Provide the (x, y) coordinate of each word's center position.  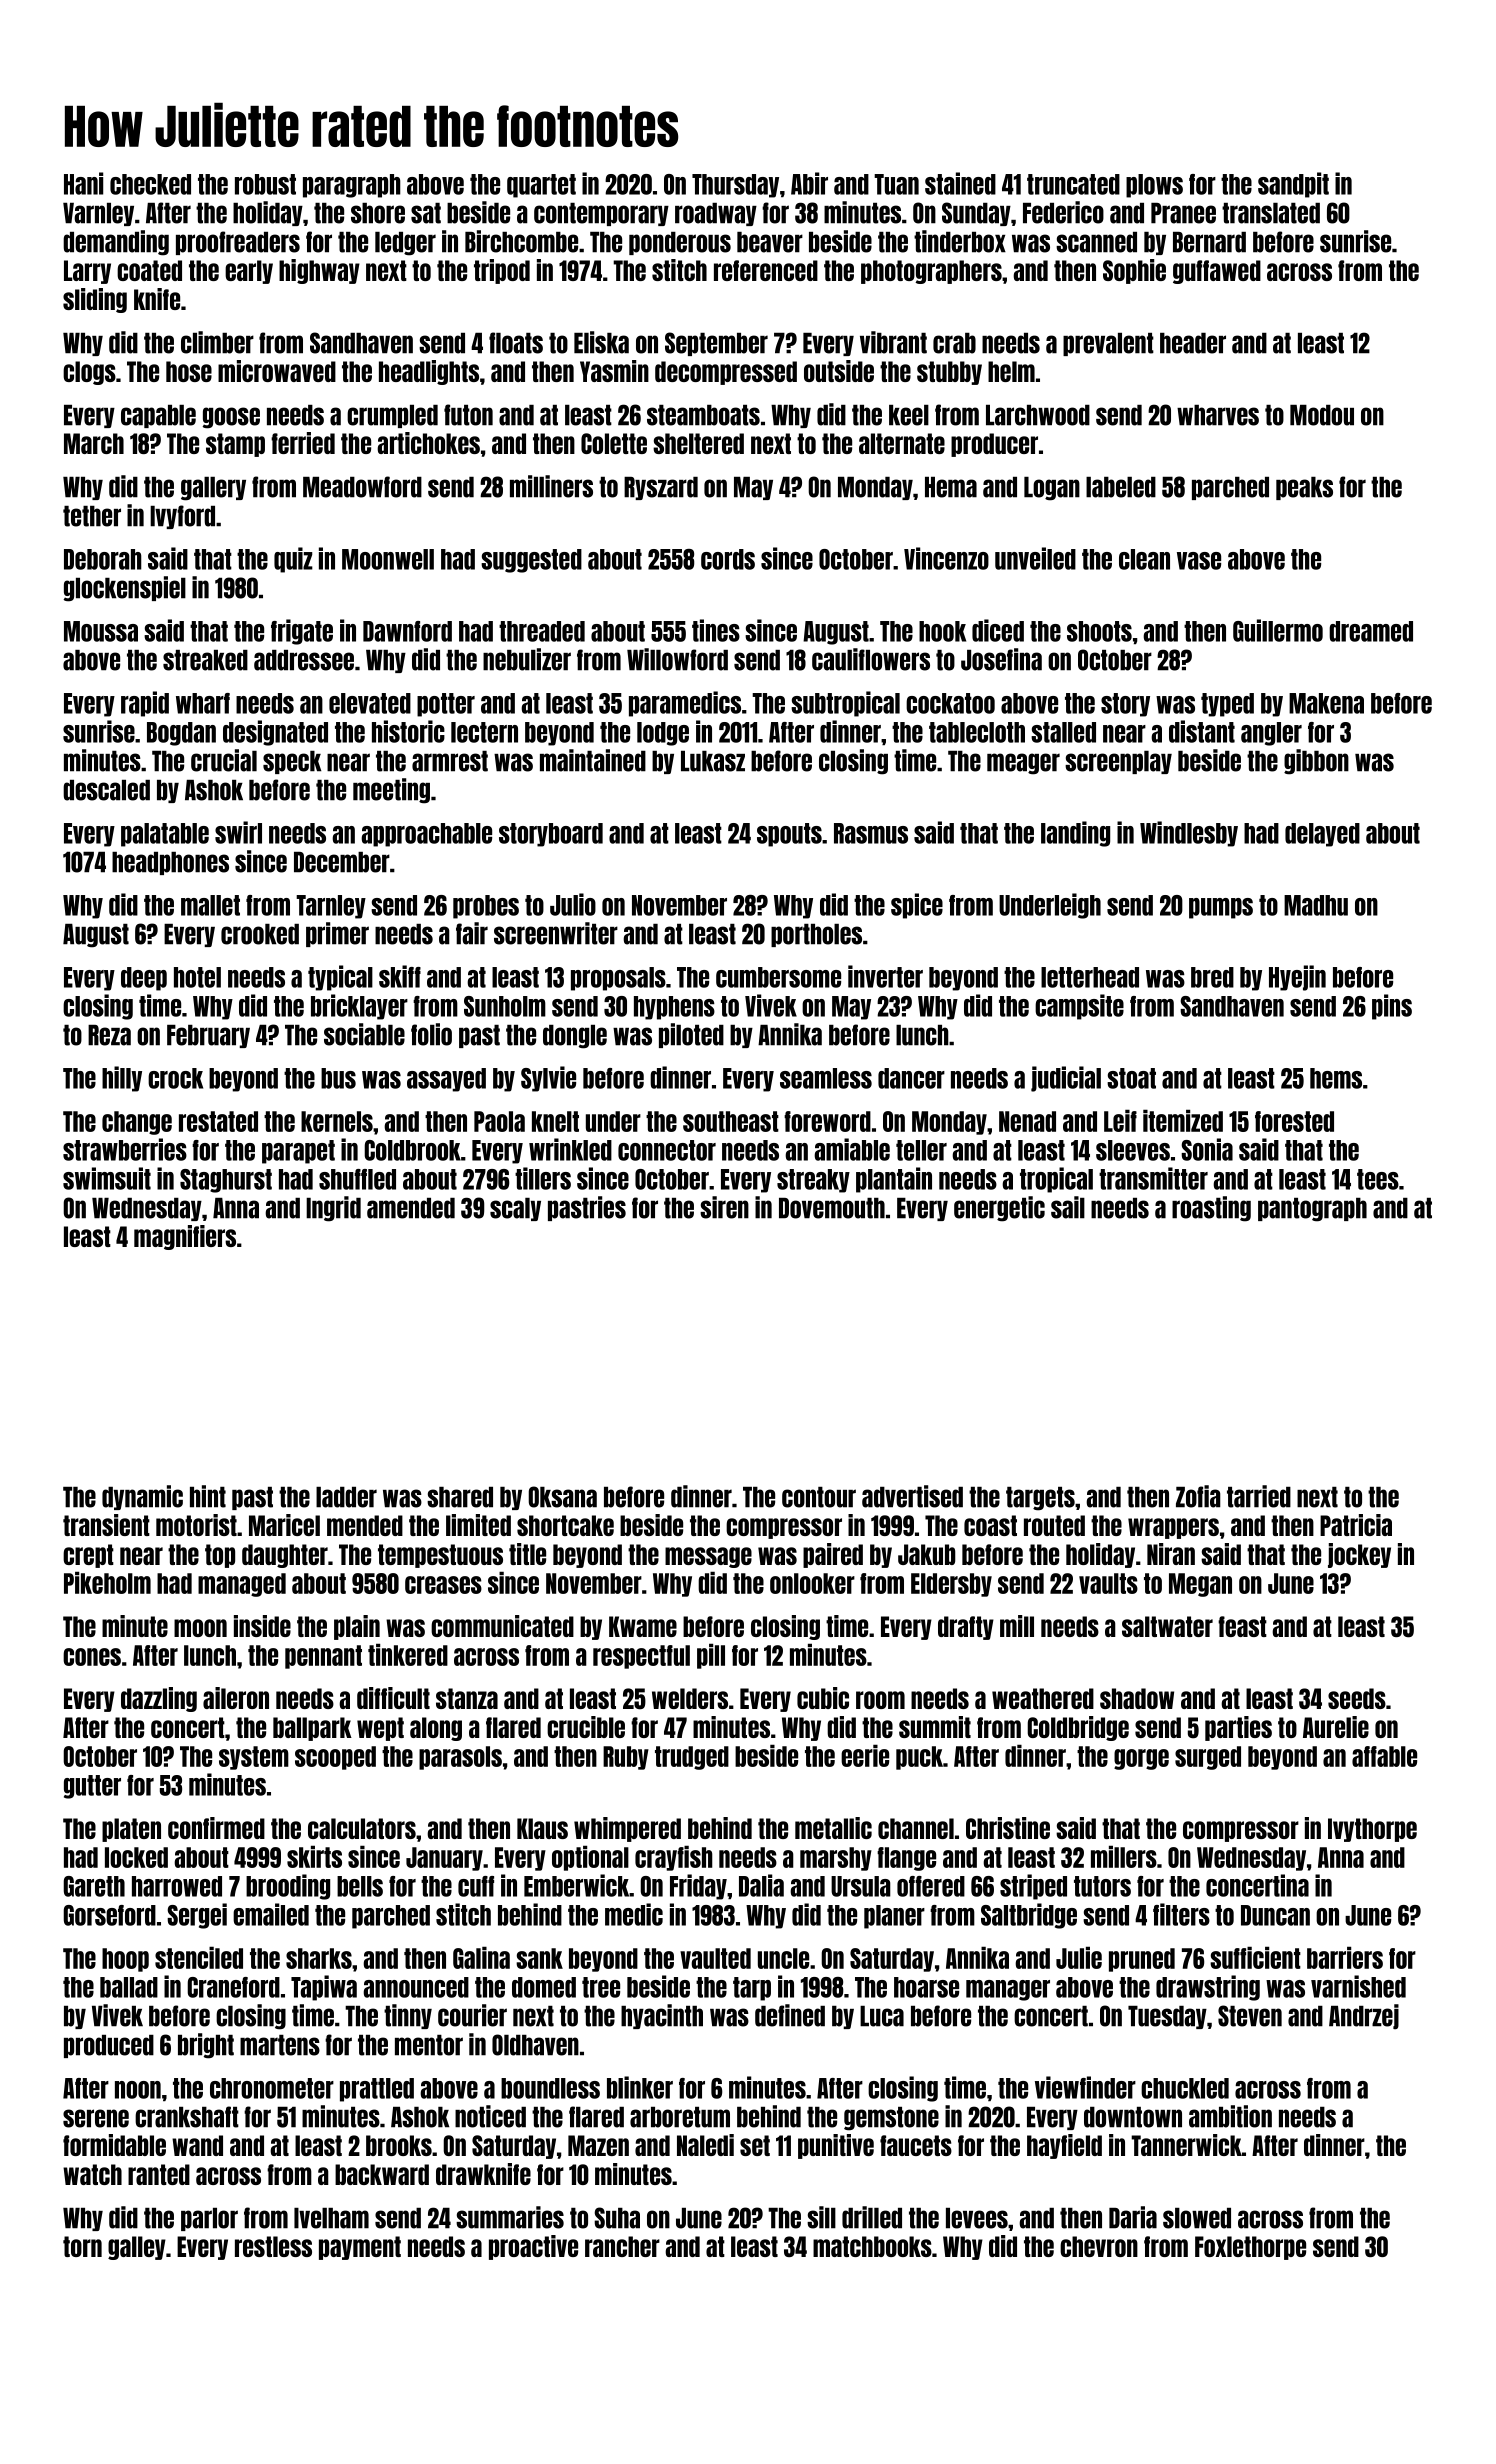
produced (109, 2046)
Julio (573, 904)
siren (724, 1207)
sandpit (1293, 185)
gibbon (1316, 762)
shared (460, 1497)
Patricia (1356, 1525)
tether (92, 516)
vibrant (893, 342)
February (208, 1036)
